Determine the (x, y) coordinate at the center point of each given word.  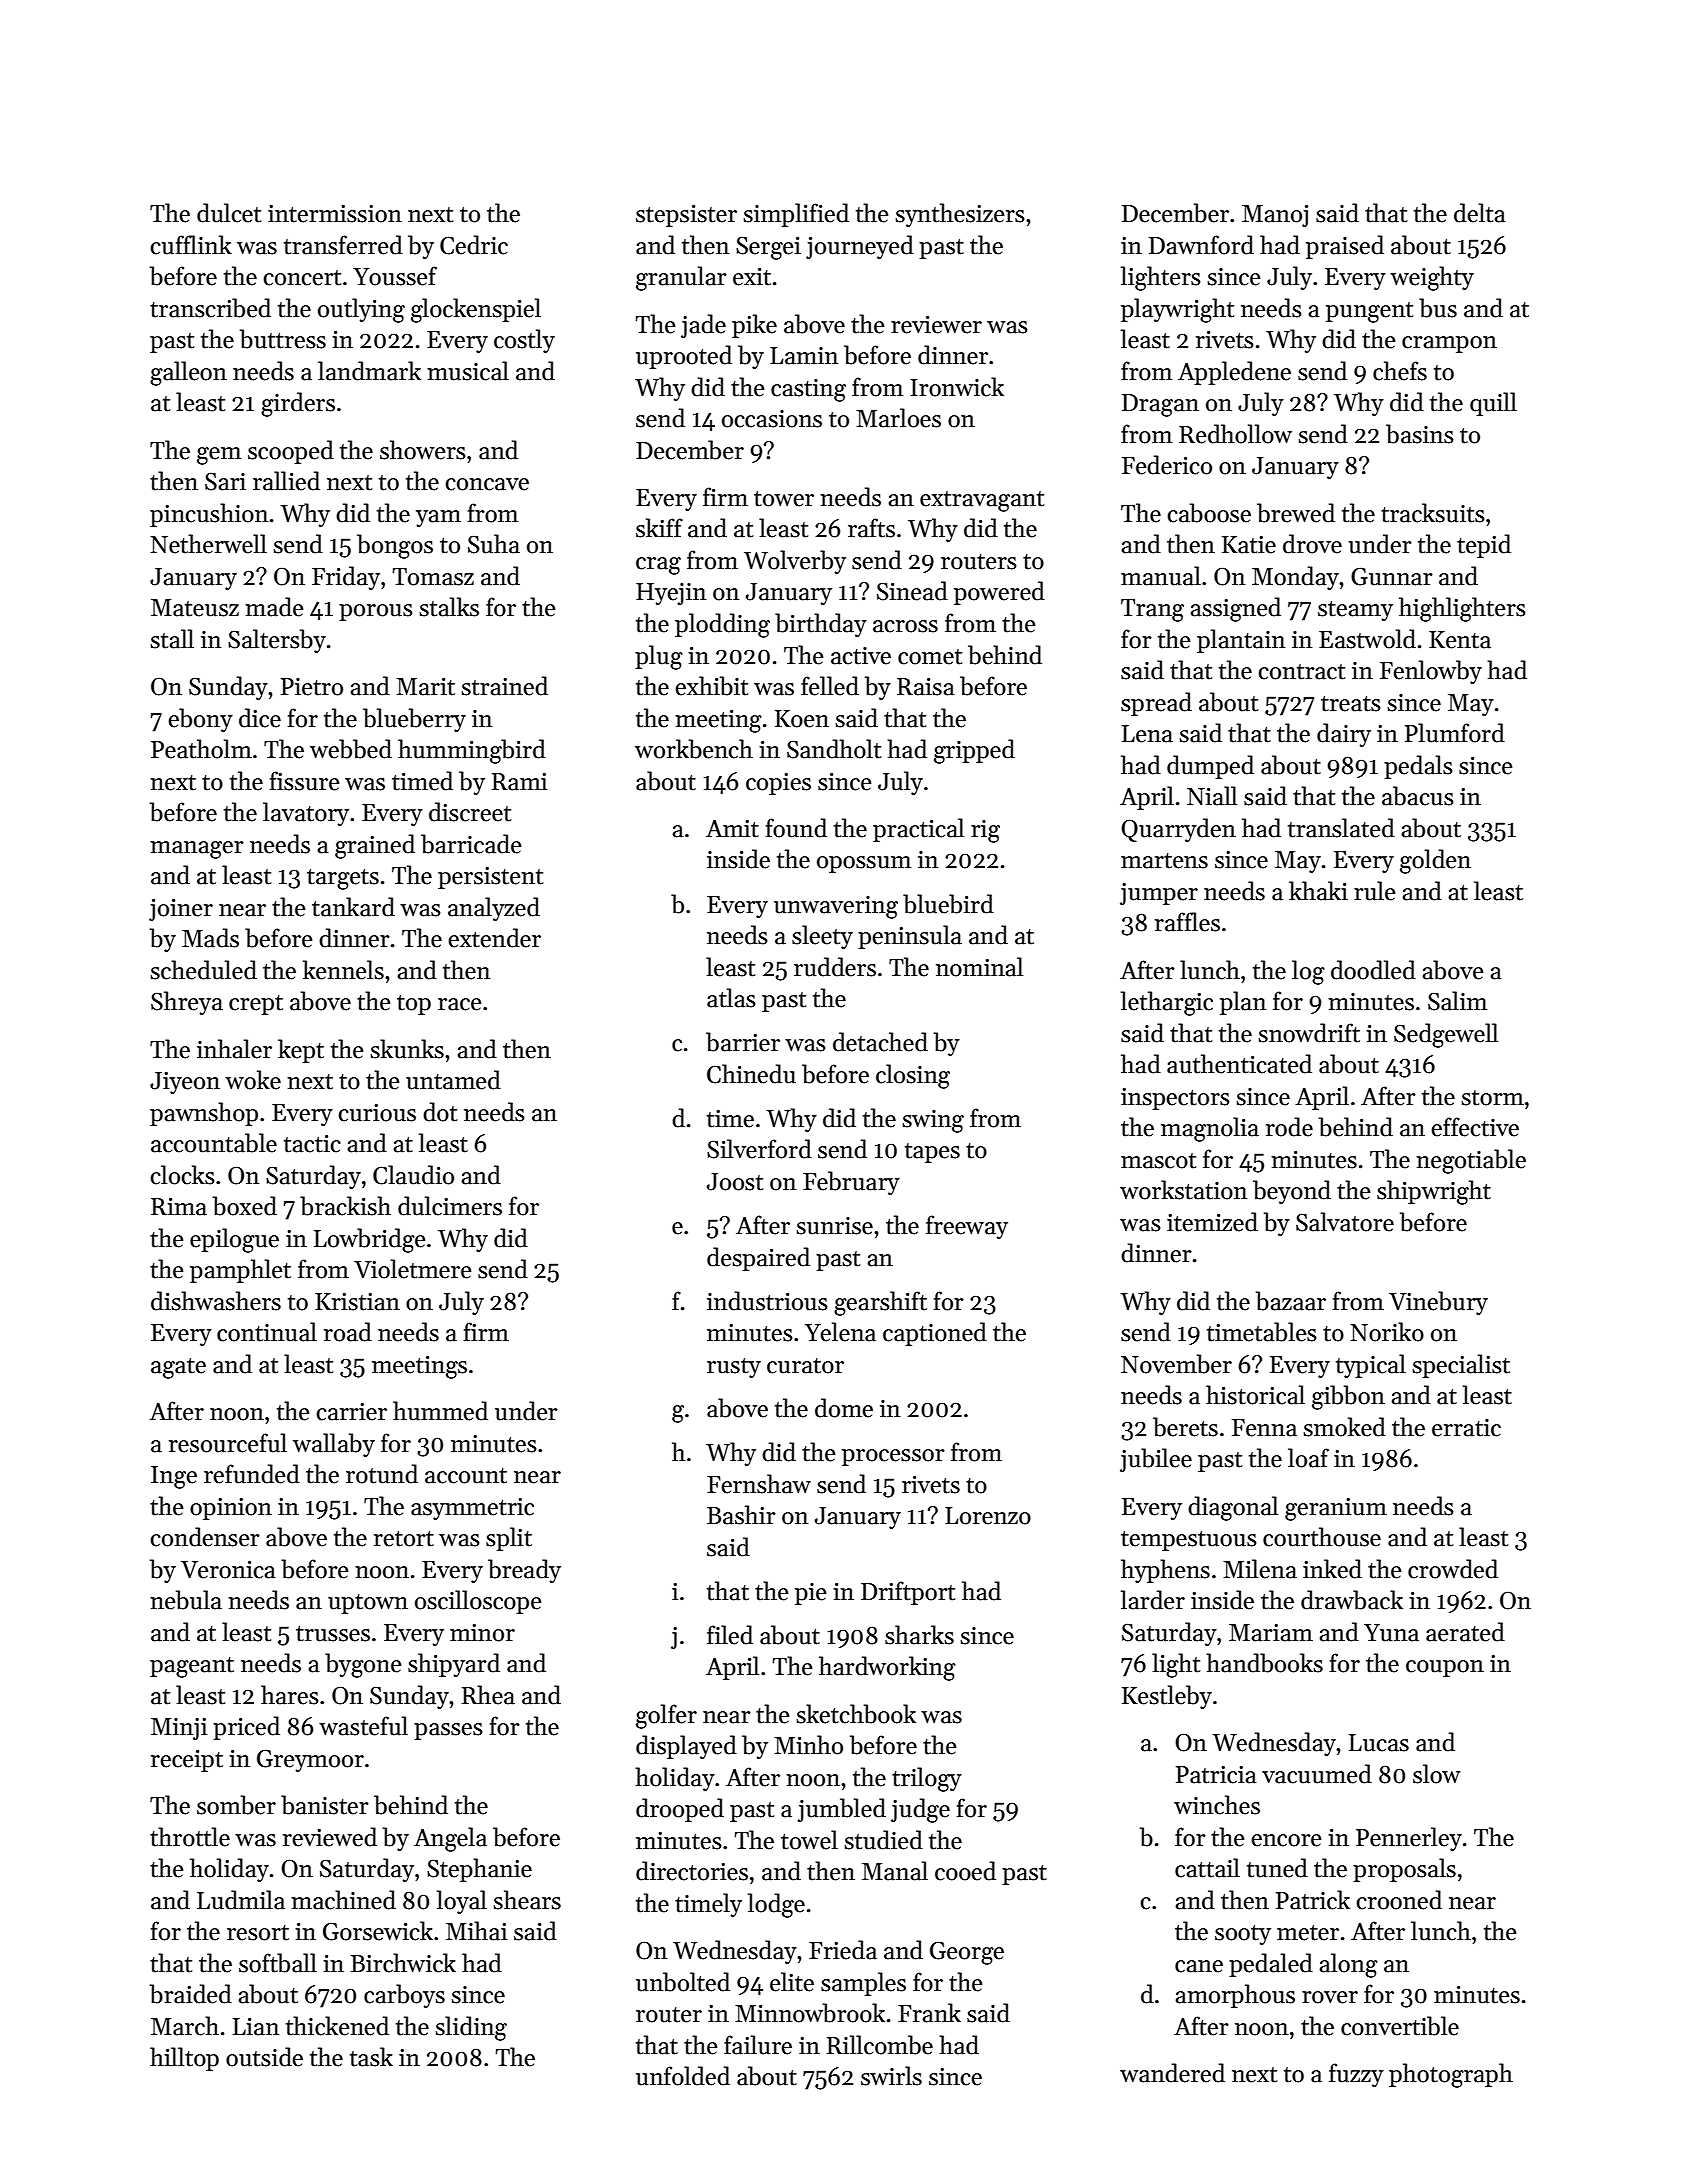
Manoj (1275, 216)
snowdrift (1309, 1033)
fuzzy (1356, 2075)
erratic (1466, 1428)
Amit (732, 829)
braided (191, 1994)
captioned (935, 1334)
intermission (335, 214)
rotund (382, 1474)
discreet (470, 812)
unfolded (683, 2076)
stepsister (686, 216)
